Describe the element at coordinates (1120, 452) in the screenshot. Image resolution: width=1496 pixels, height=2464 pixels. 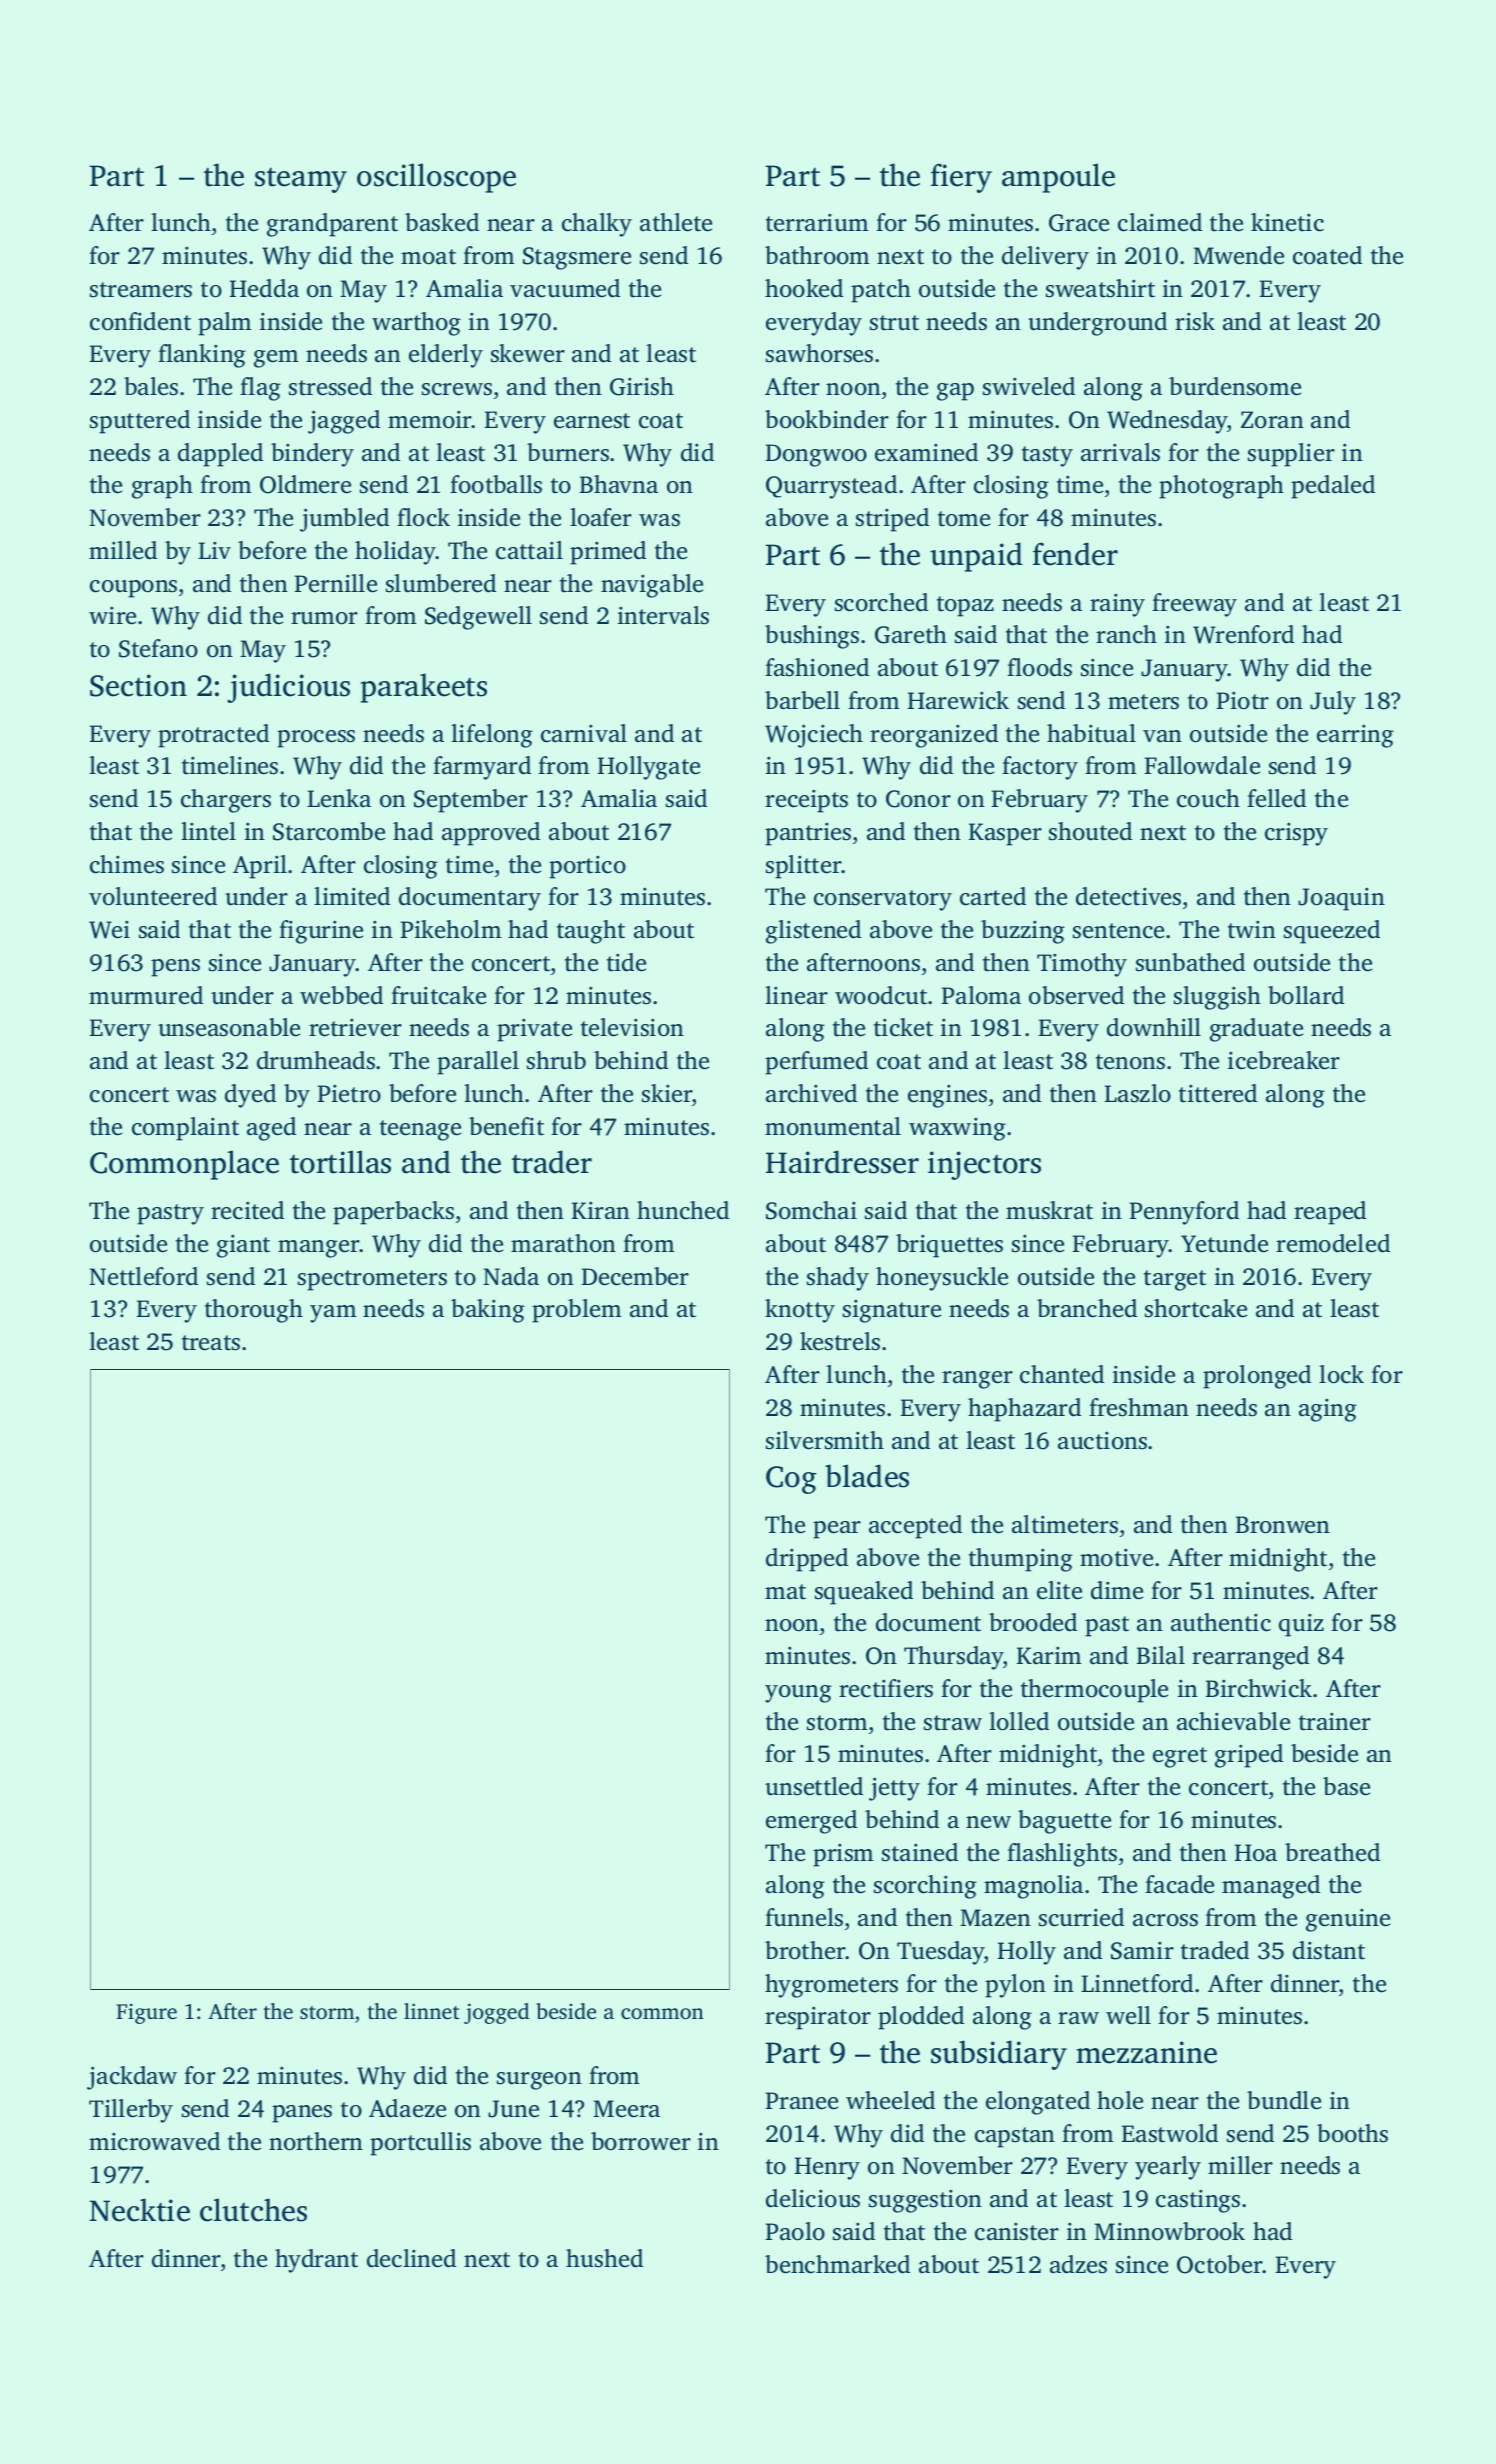
I see `arrivals` at that location.
